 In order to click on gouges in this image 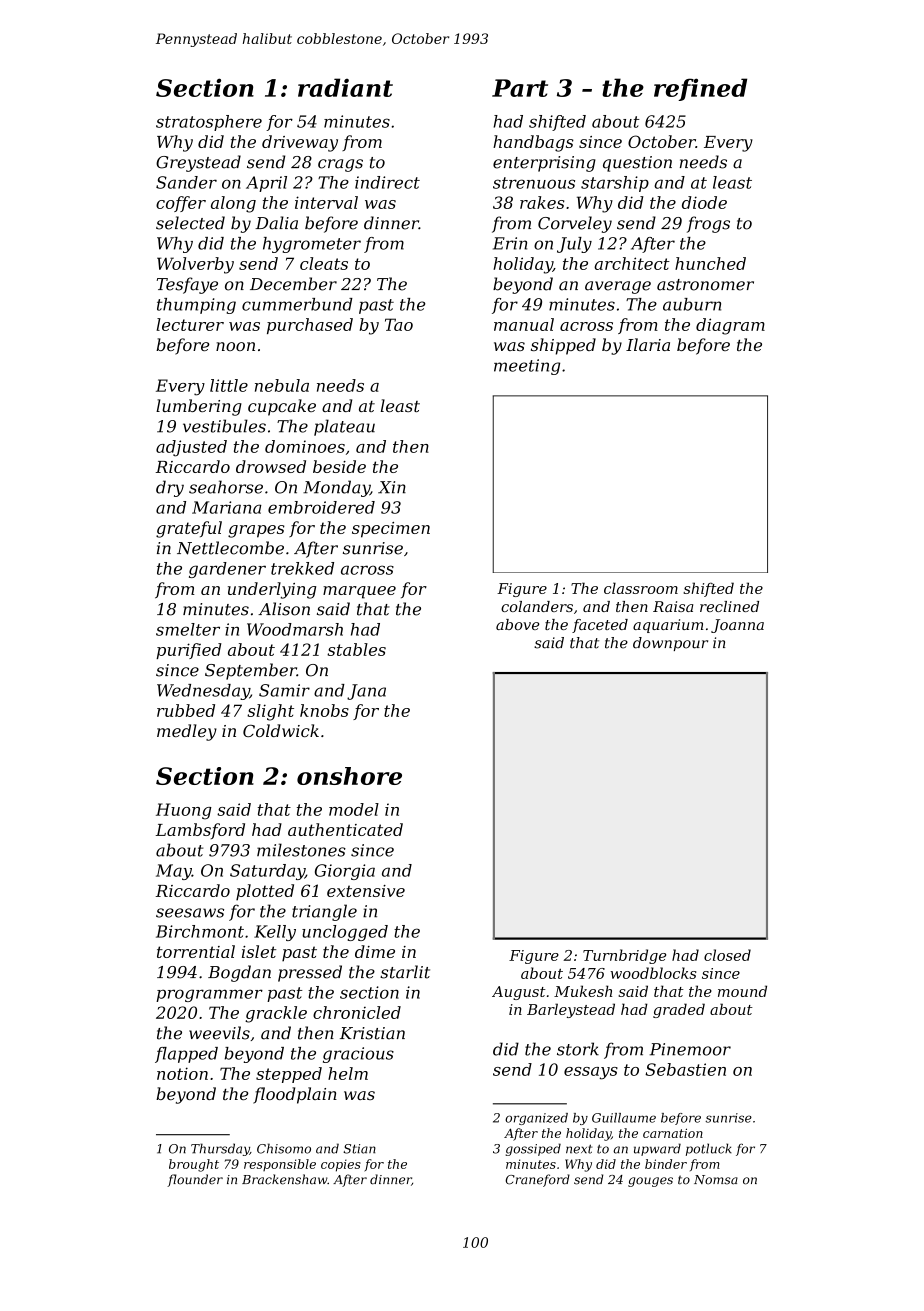, I will do `click(650, 1182)`.
